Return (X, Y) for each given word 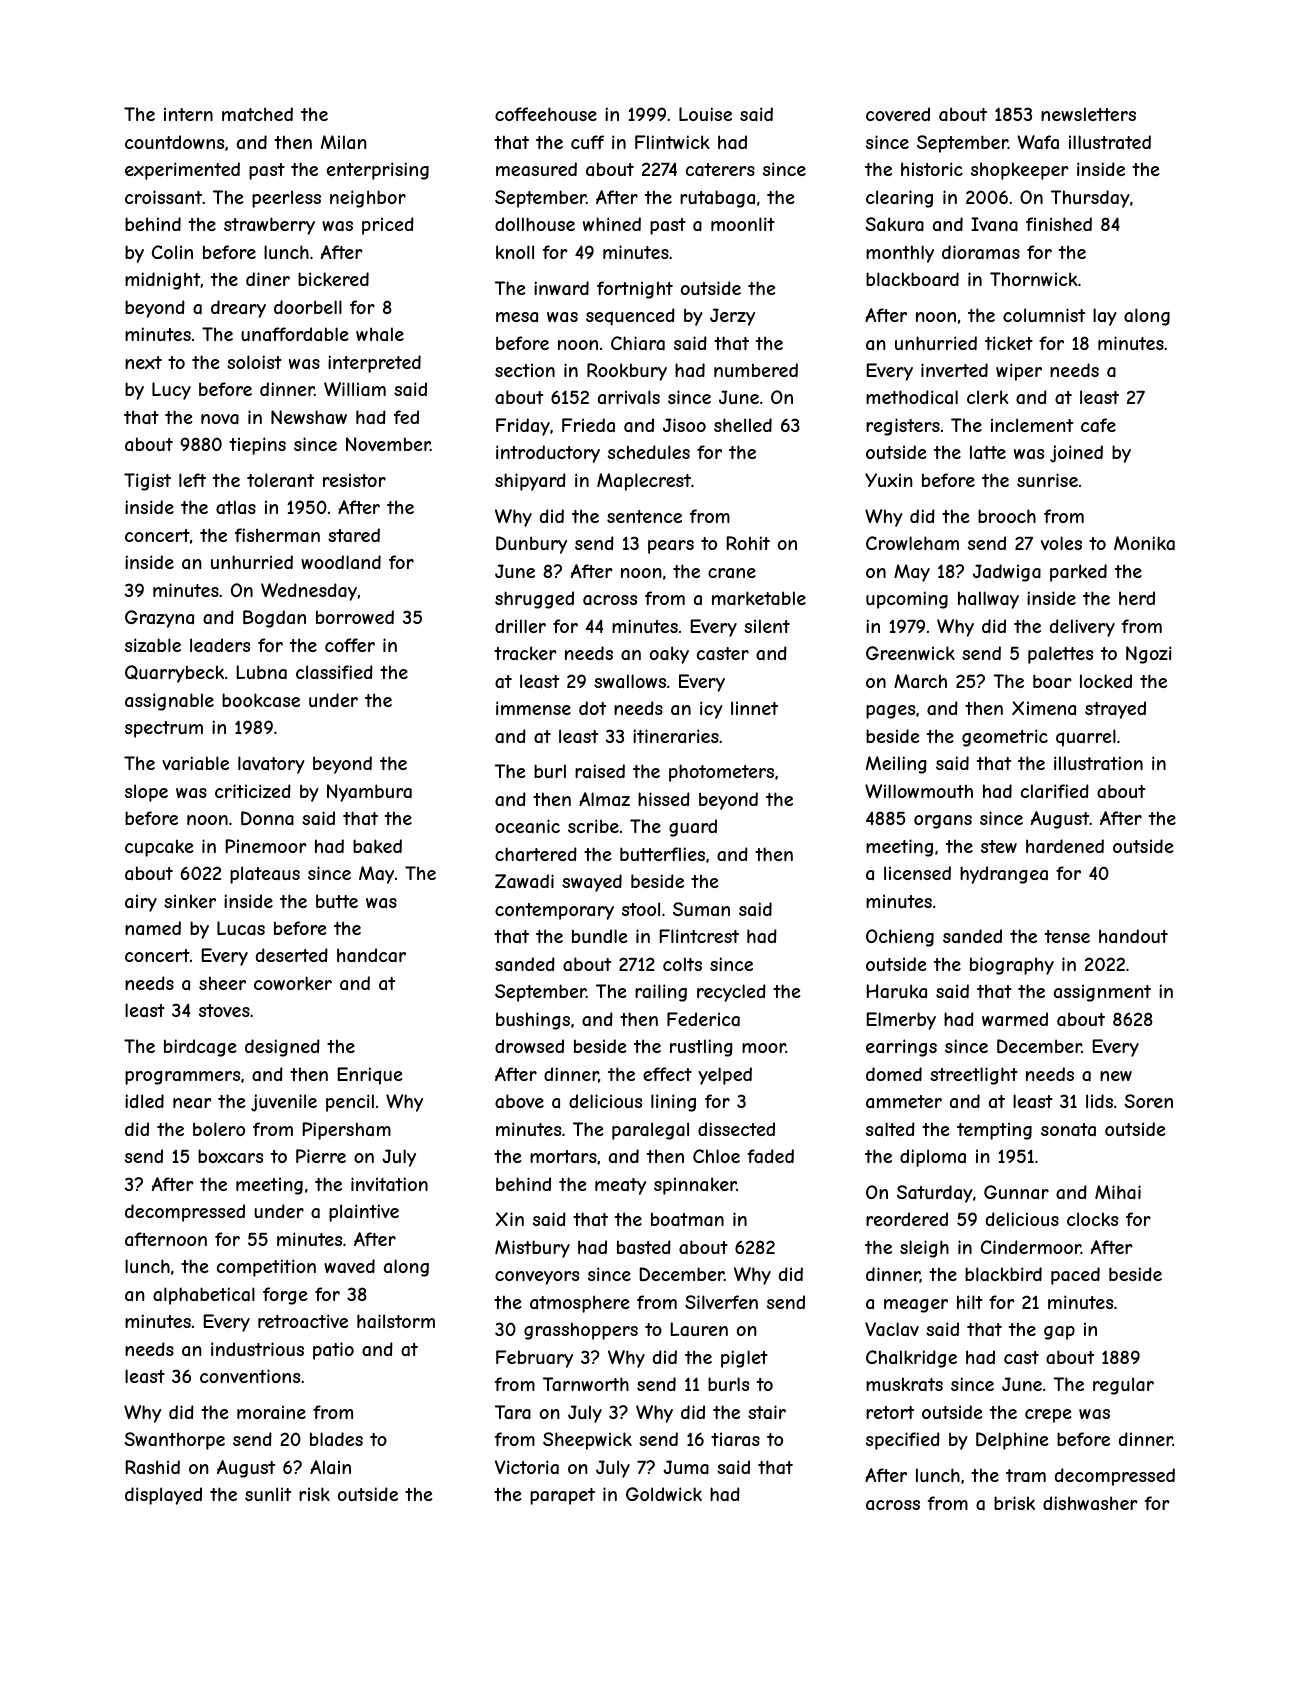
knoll (515, 252)
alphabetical (204, 1296)
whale (380, 334)
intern (188, 114)
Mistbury (532, 1249)
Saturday (935, 1194)
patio (333, 1351)
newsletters (1088, 114)
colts (682, 964)
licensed (917, 873)
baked (377, 846)
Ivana (994, 224)
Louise (705, 114)
